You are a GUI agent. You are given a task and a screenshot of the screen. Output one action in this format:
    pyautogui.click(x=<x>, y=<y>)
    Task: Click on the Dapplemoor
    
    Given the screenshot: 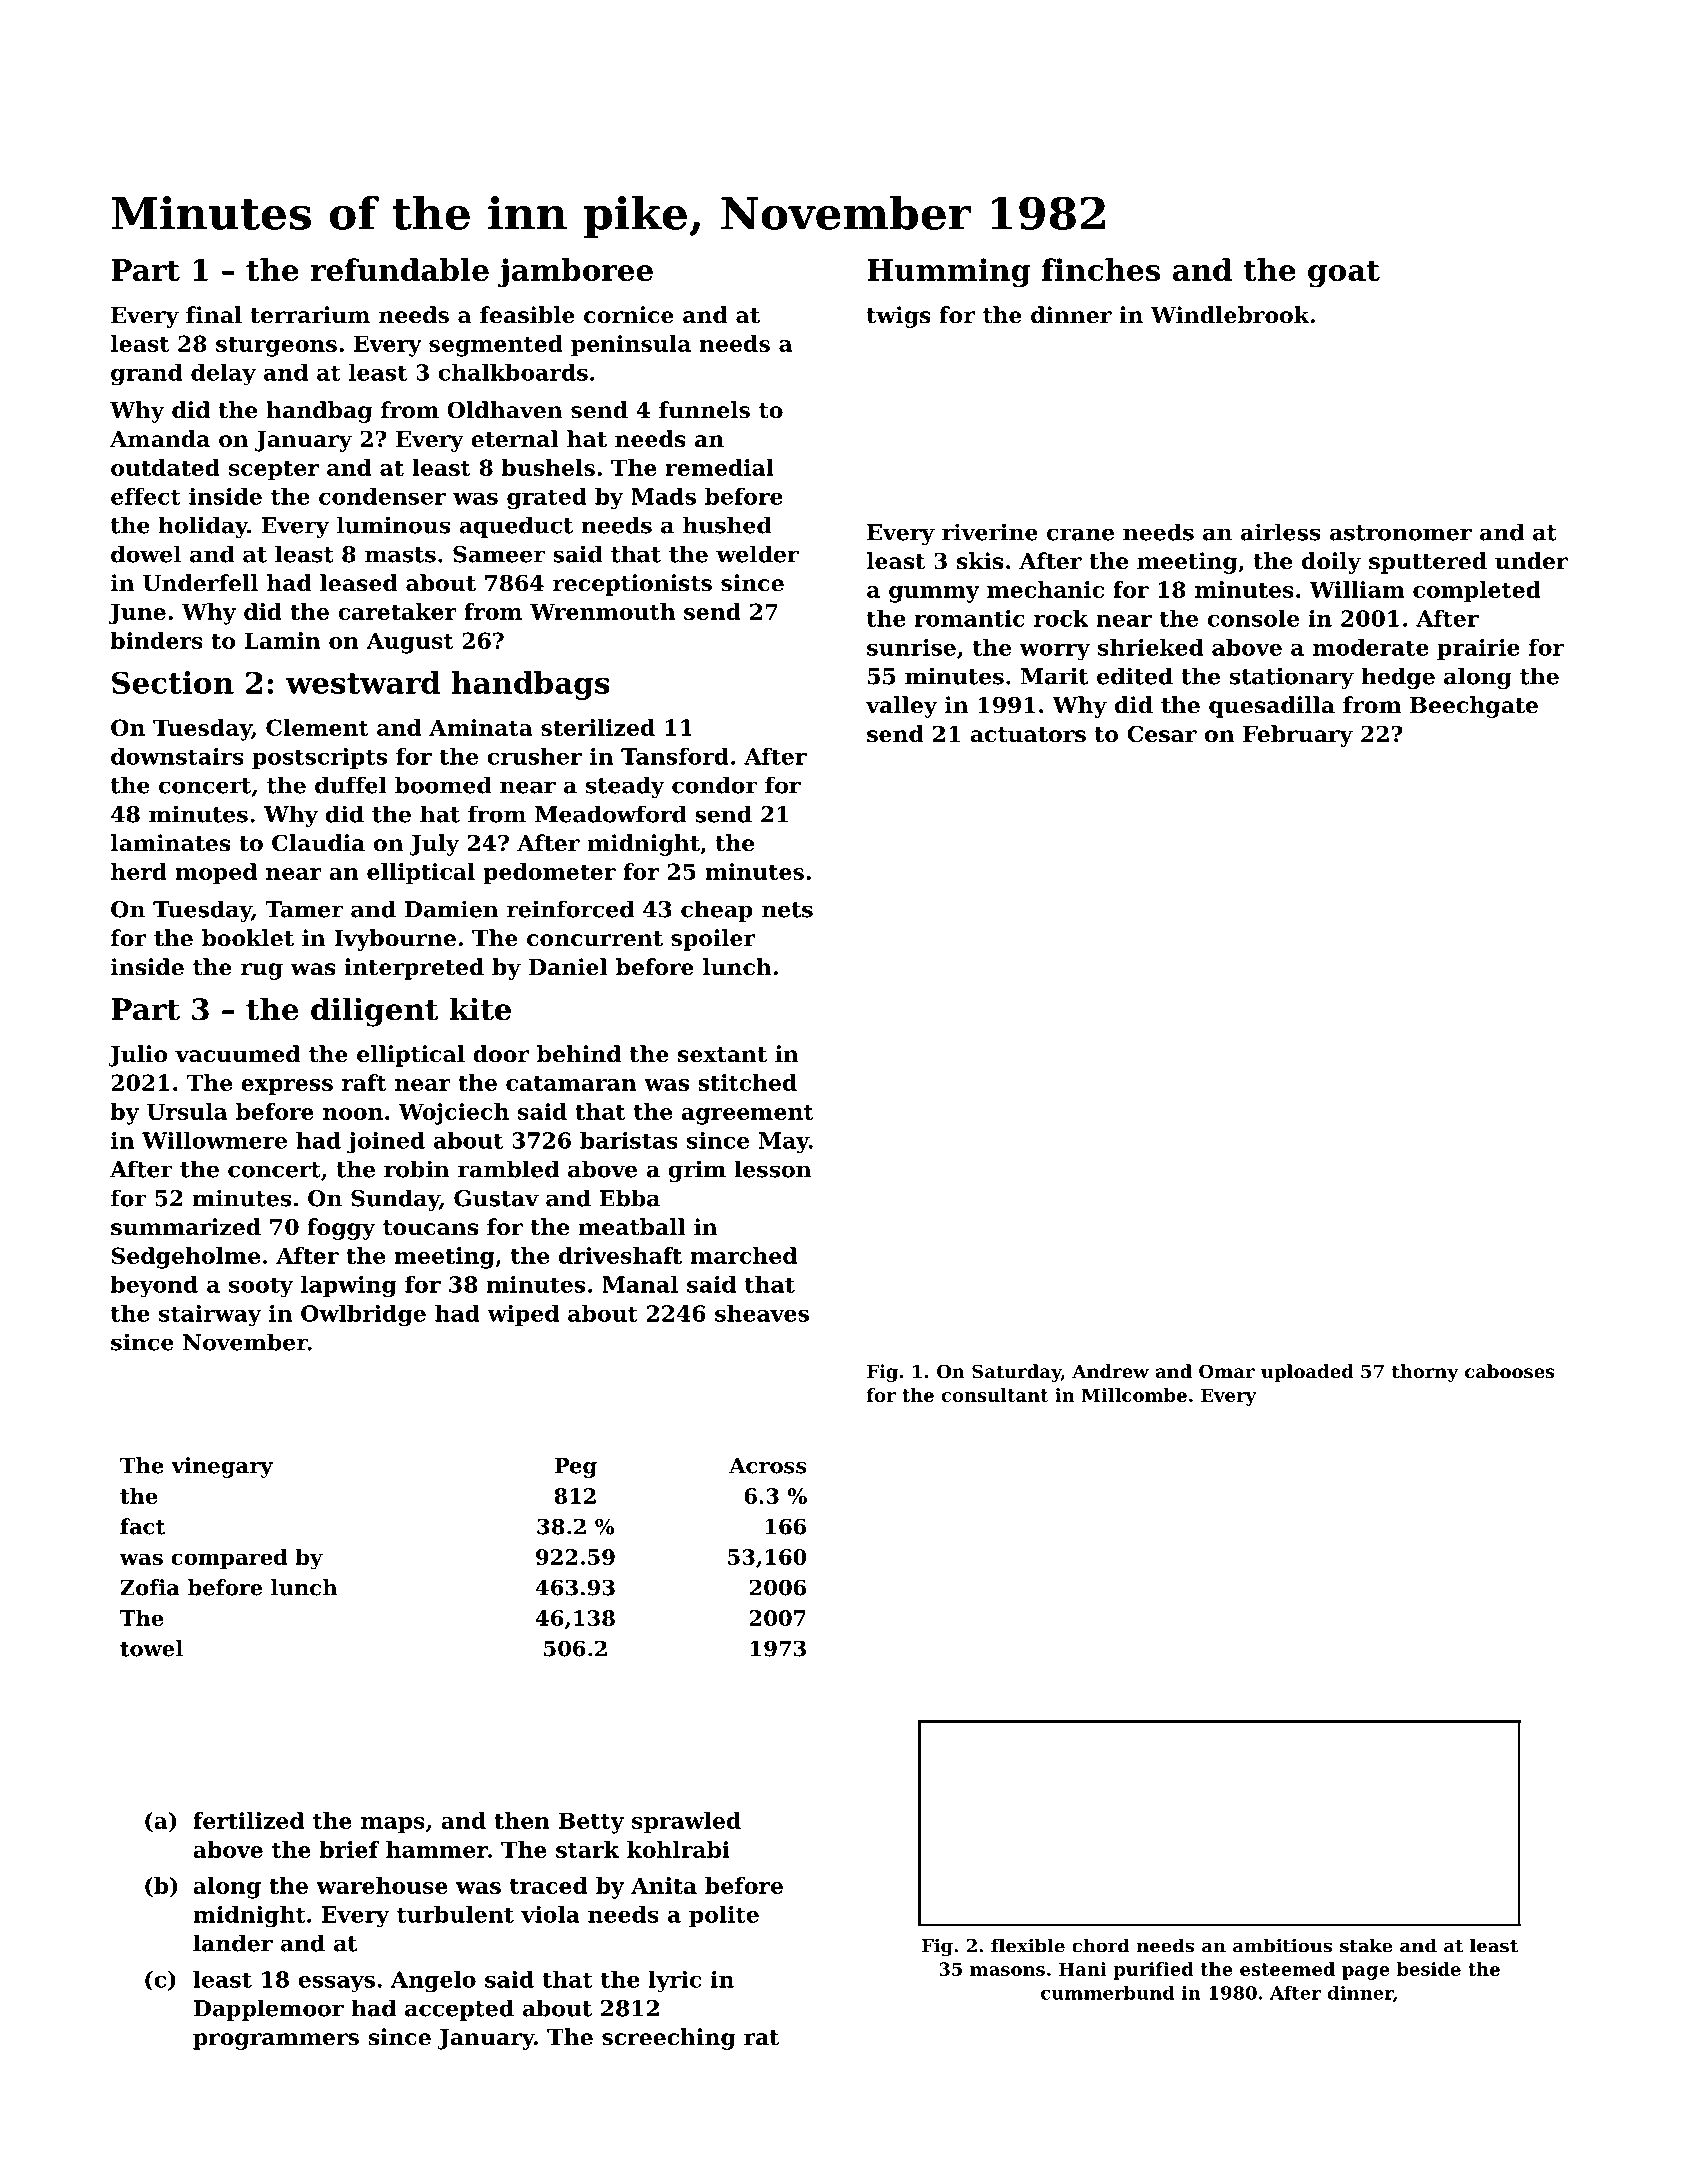 What is the action you would take?
    pyautogui.click(x=269, y=2010)
